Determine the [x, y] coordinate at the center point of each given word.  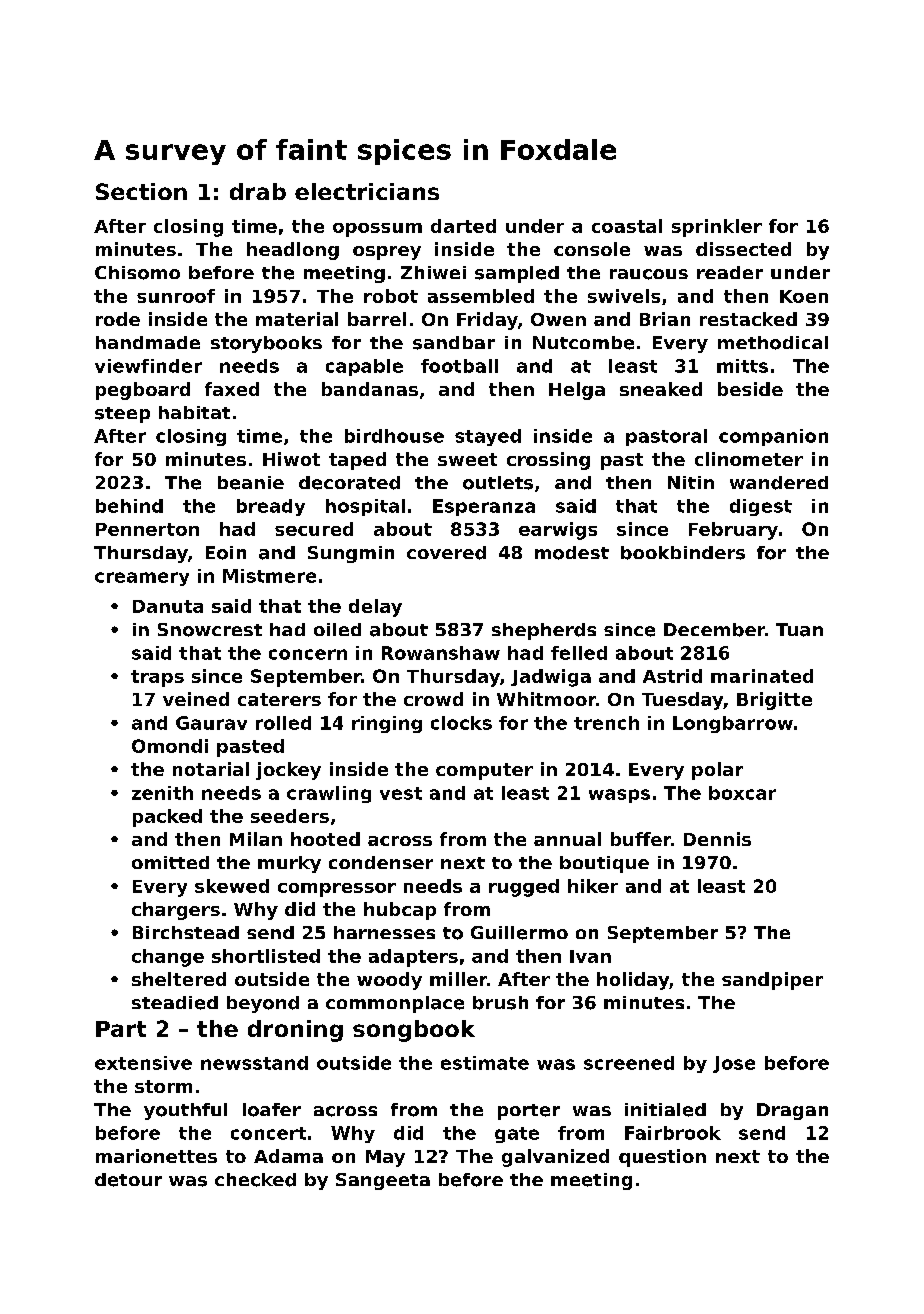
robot [391, 296]
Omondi [170, 746]
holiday [633, 981]
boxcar [742, 793]
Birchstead [186, 932]
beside [750, 389]
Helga [577, 391]
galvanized [555, 1158]
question [662, 1158]
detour [128, 1180]
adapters [413, 958]
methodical [773, 343]
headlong [293, 251]
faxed [232, 389]
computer [484, 771]
